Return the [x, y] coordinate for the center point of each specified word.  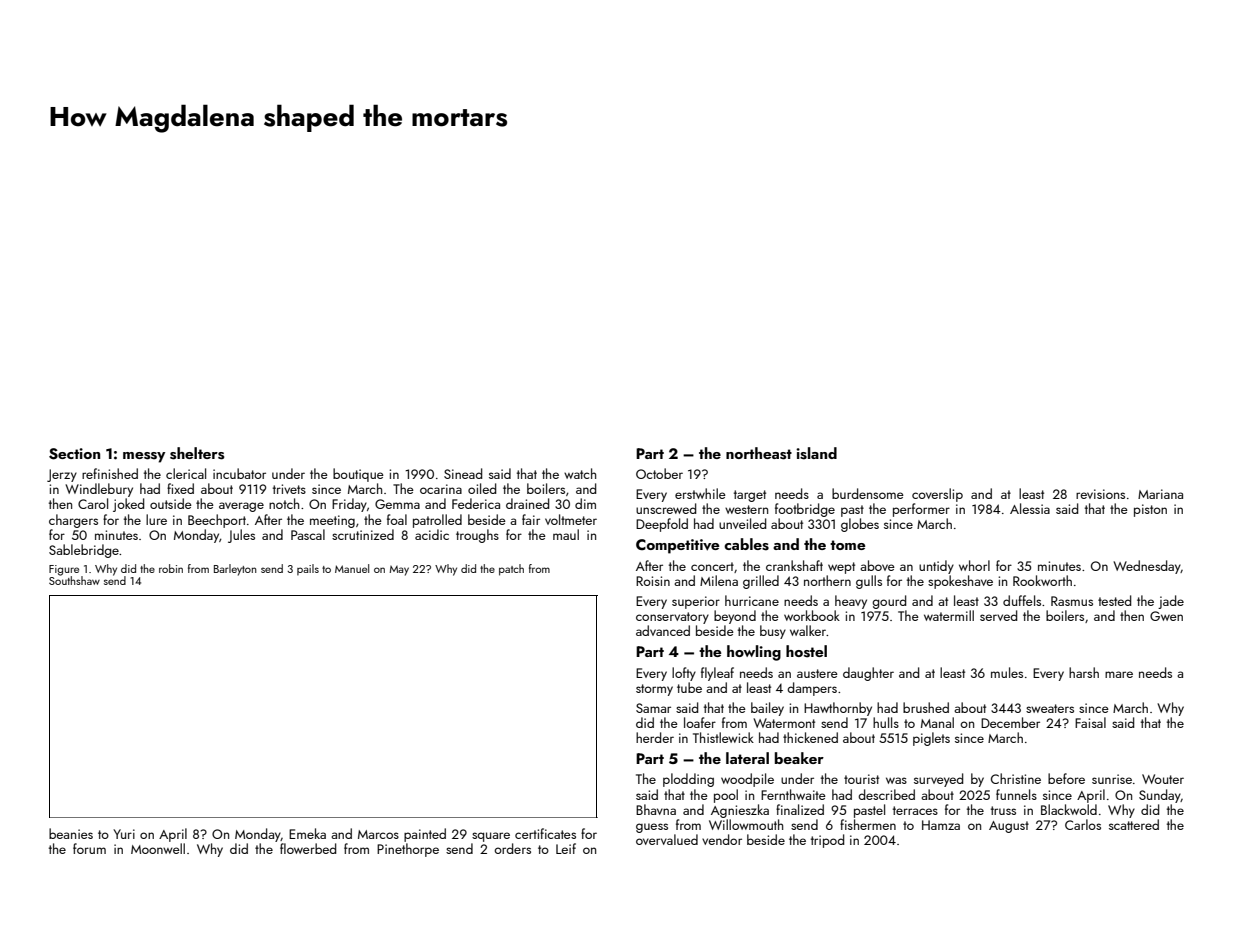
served [998, 615]
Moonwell [158, 848]
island [816, 453]
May [399, 571]
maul [566, 534]
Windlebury [99, 490]
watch [580, 473]
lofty [684, 674]
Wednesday [1147, 567]
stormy [654, 690]
